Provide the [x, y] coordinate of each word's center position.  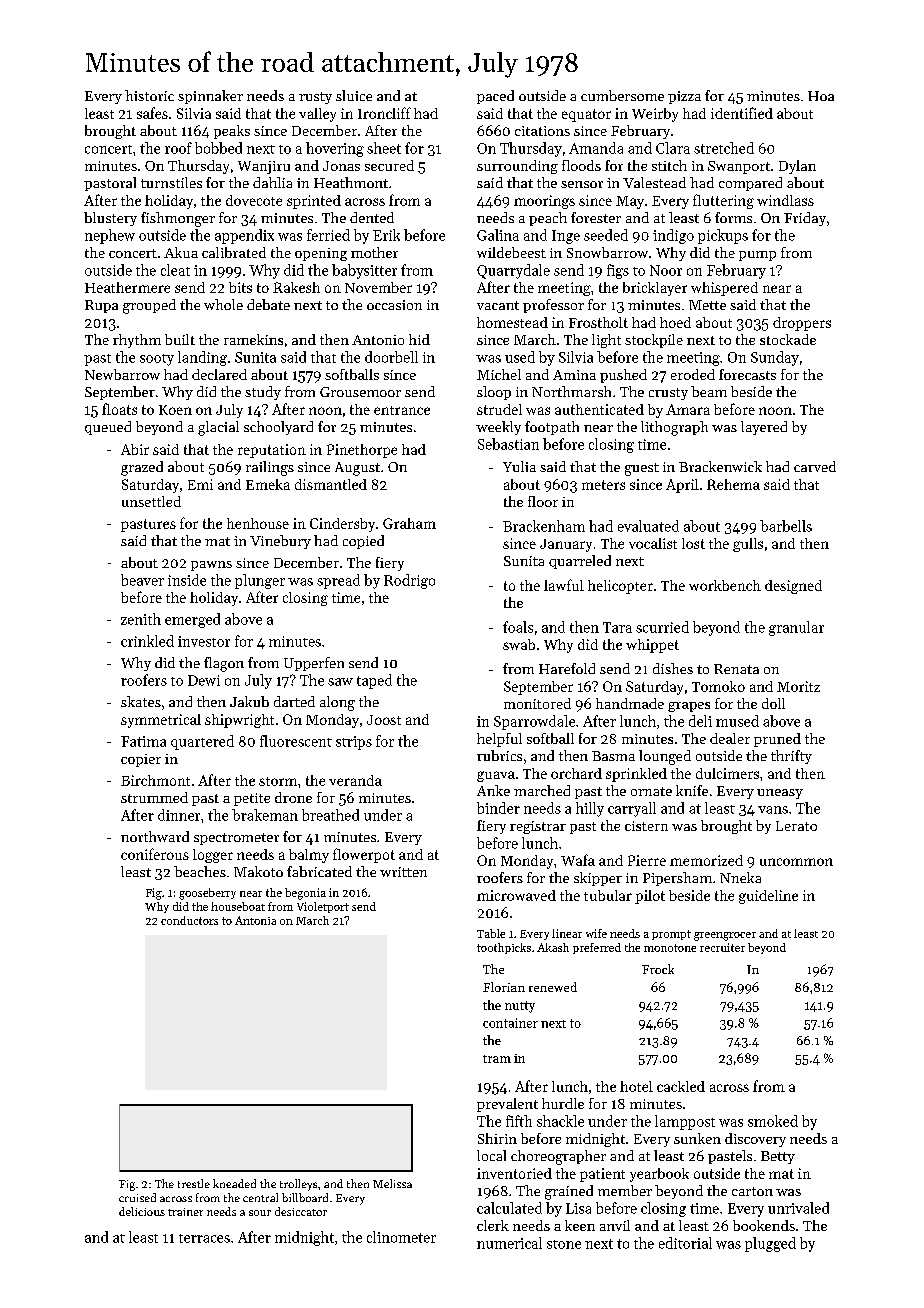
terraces [204, 1238]
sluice [354, 95]
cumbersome [622, 95]
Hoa [821, 96]
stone [564, 1244]
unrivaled [798, 1208]
